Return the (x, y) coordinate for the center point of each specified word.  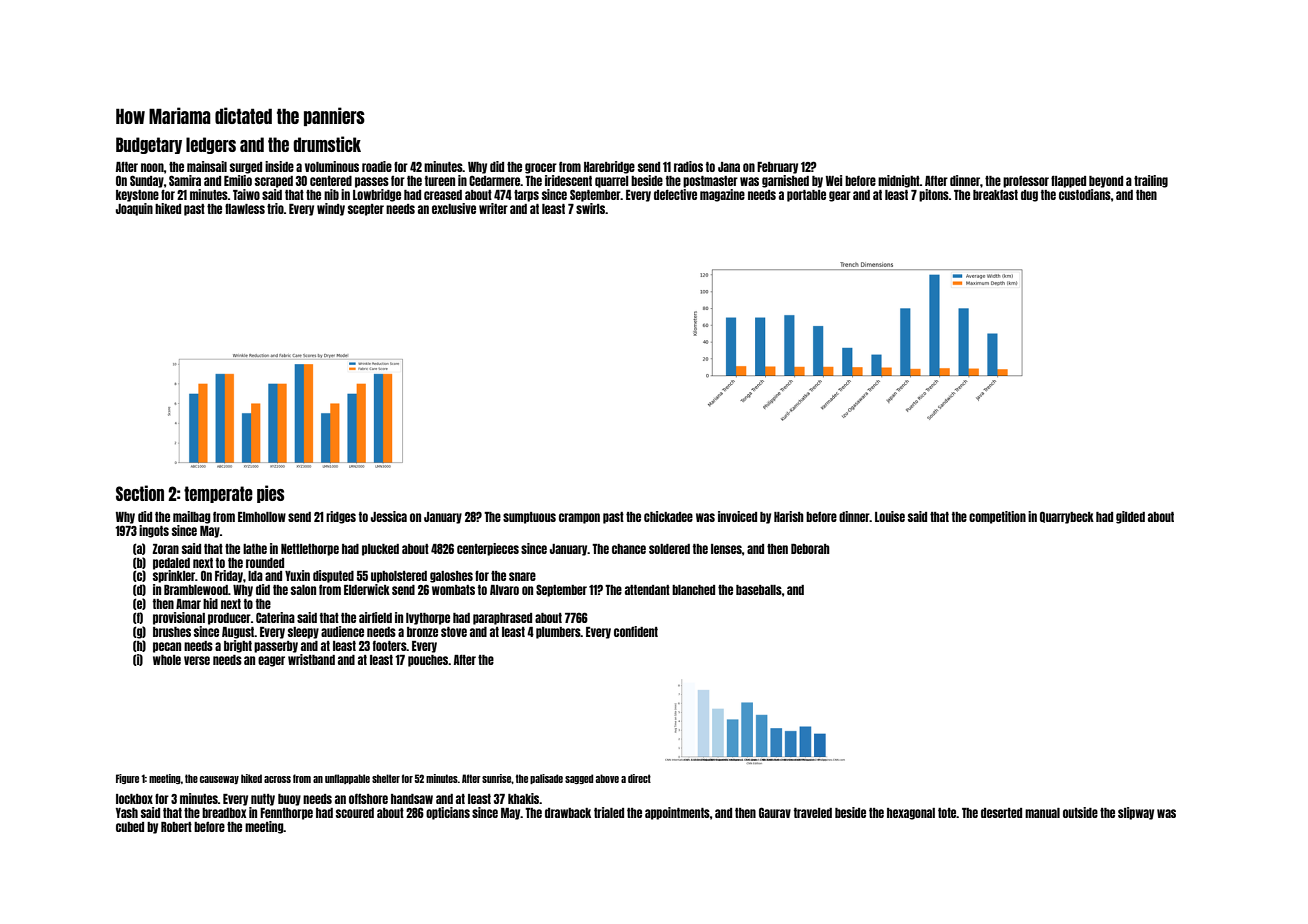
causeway (219, 780)
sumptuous (529, 518)
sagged (579, 779)
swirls (590, 208)
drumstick (327, 144)
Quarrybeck (1067, 517)
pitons (934, 195)
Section (140, 493)
